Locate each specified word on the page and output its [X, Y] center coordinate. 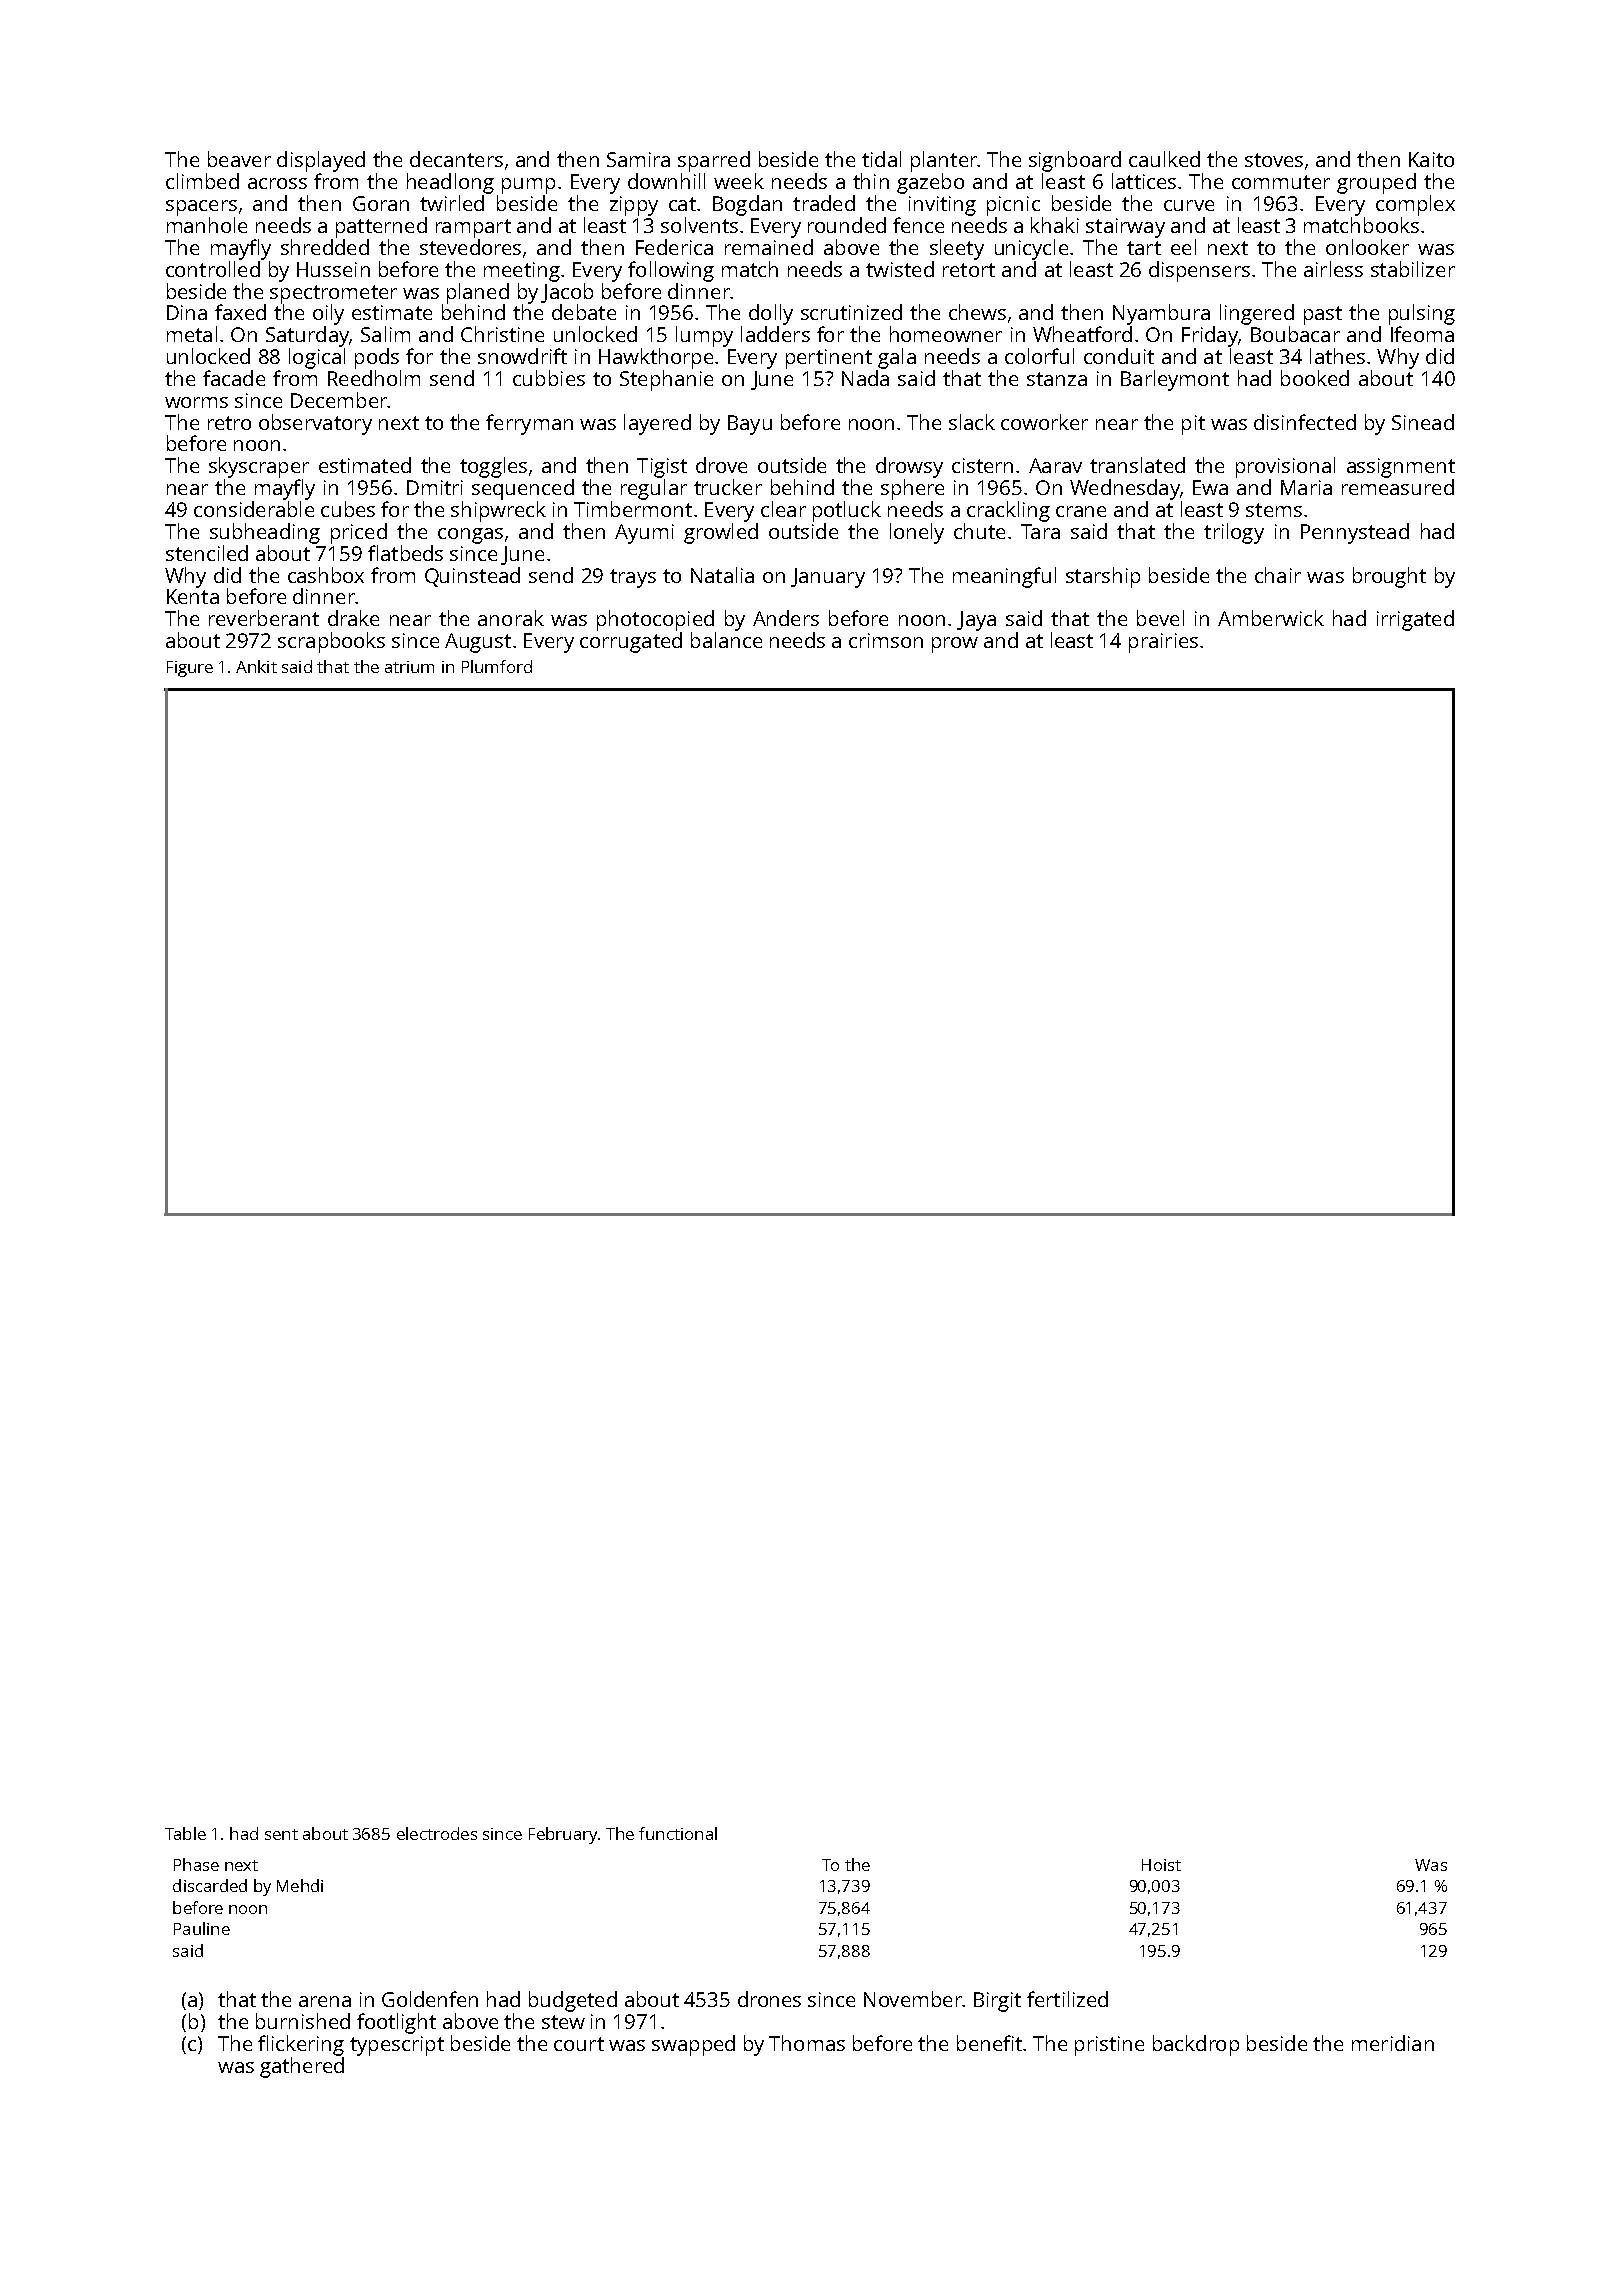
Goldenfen [430, 1999]
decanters [456, 159]
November [913, 1999]
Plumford [497, 666]
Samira [638, 159]
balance [726, 640]
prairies [1163, 643]
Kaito [1431, 159]
